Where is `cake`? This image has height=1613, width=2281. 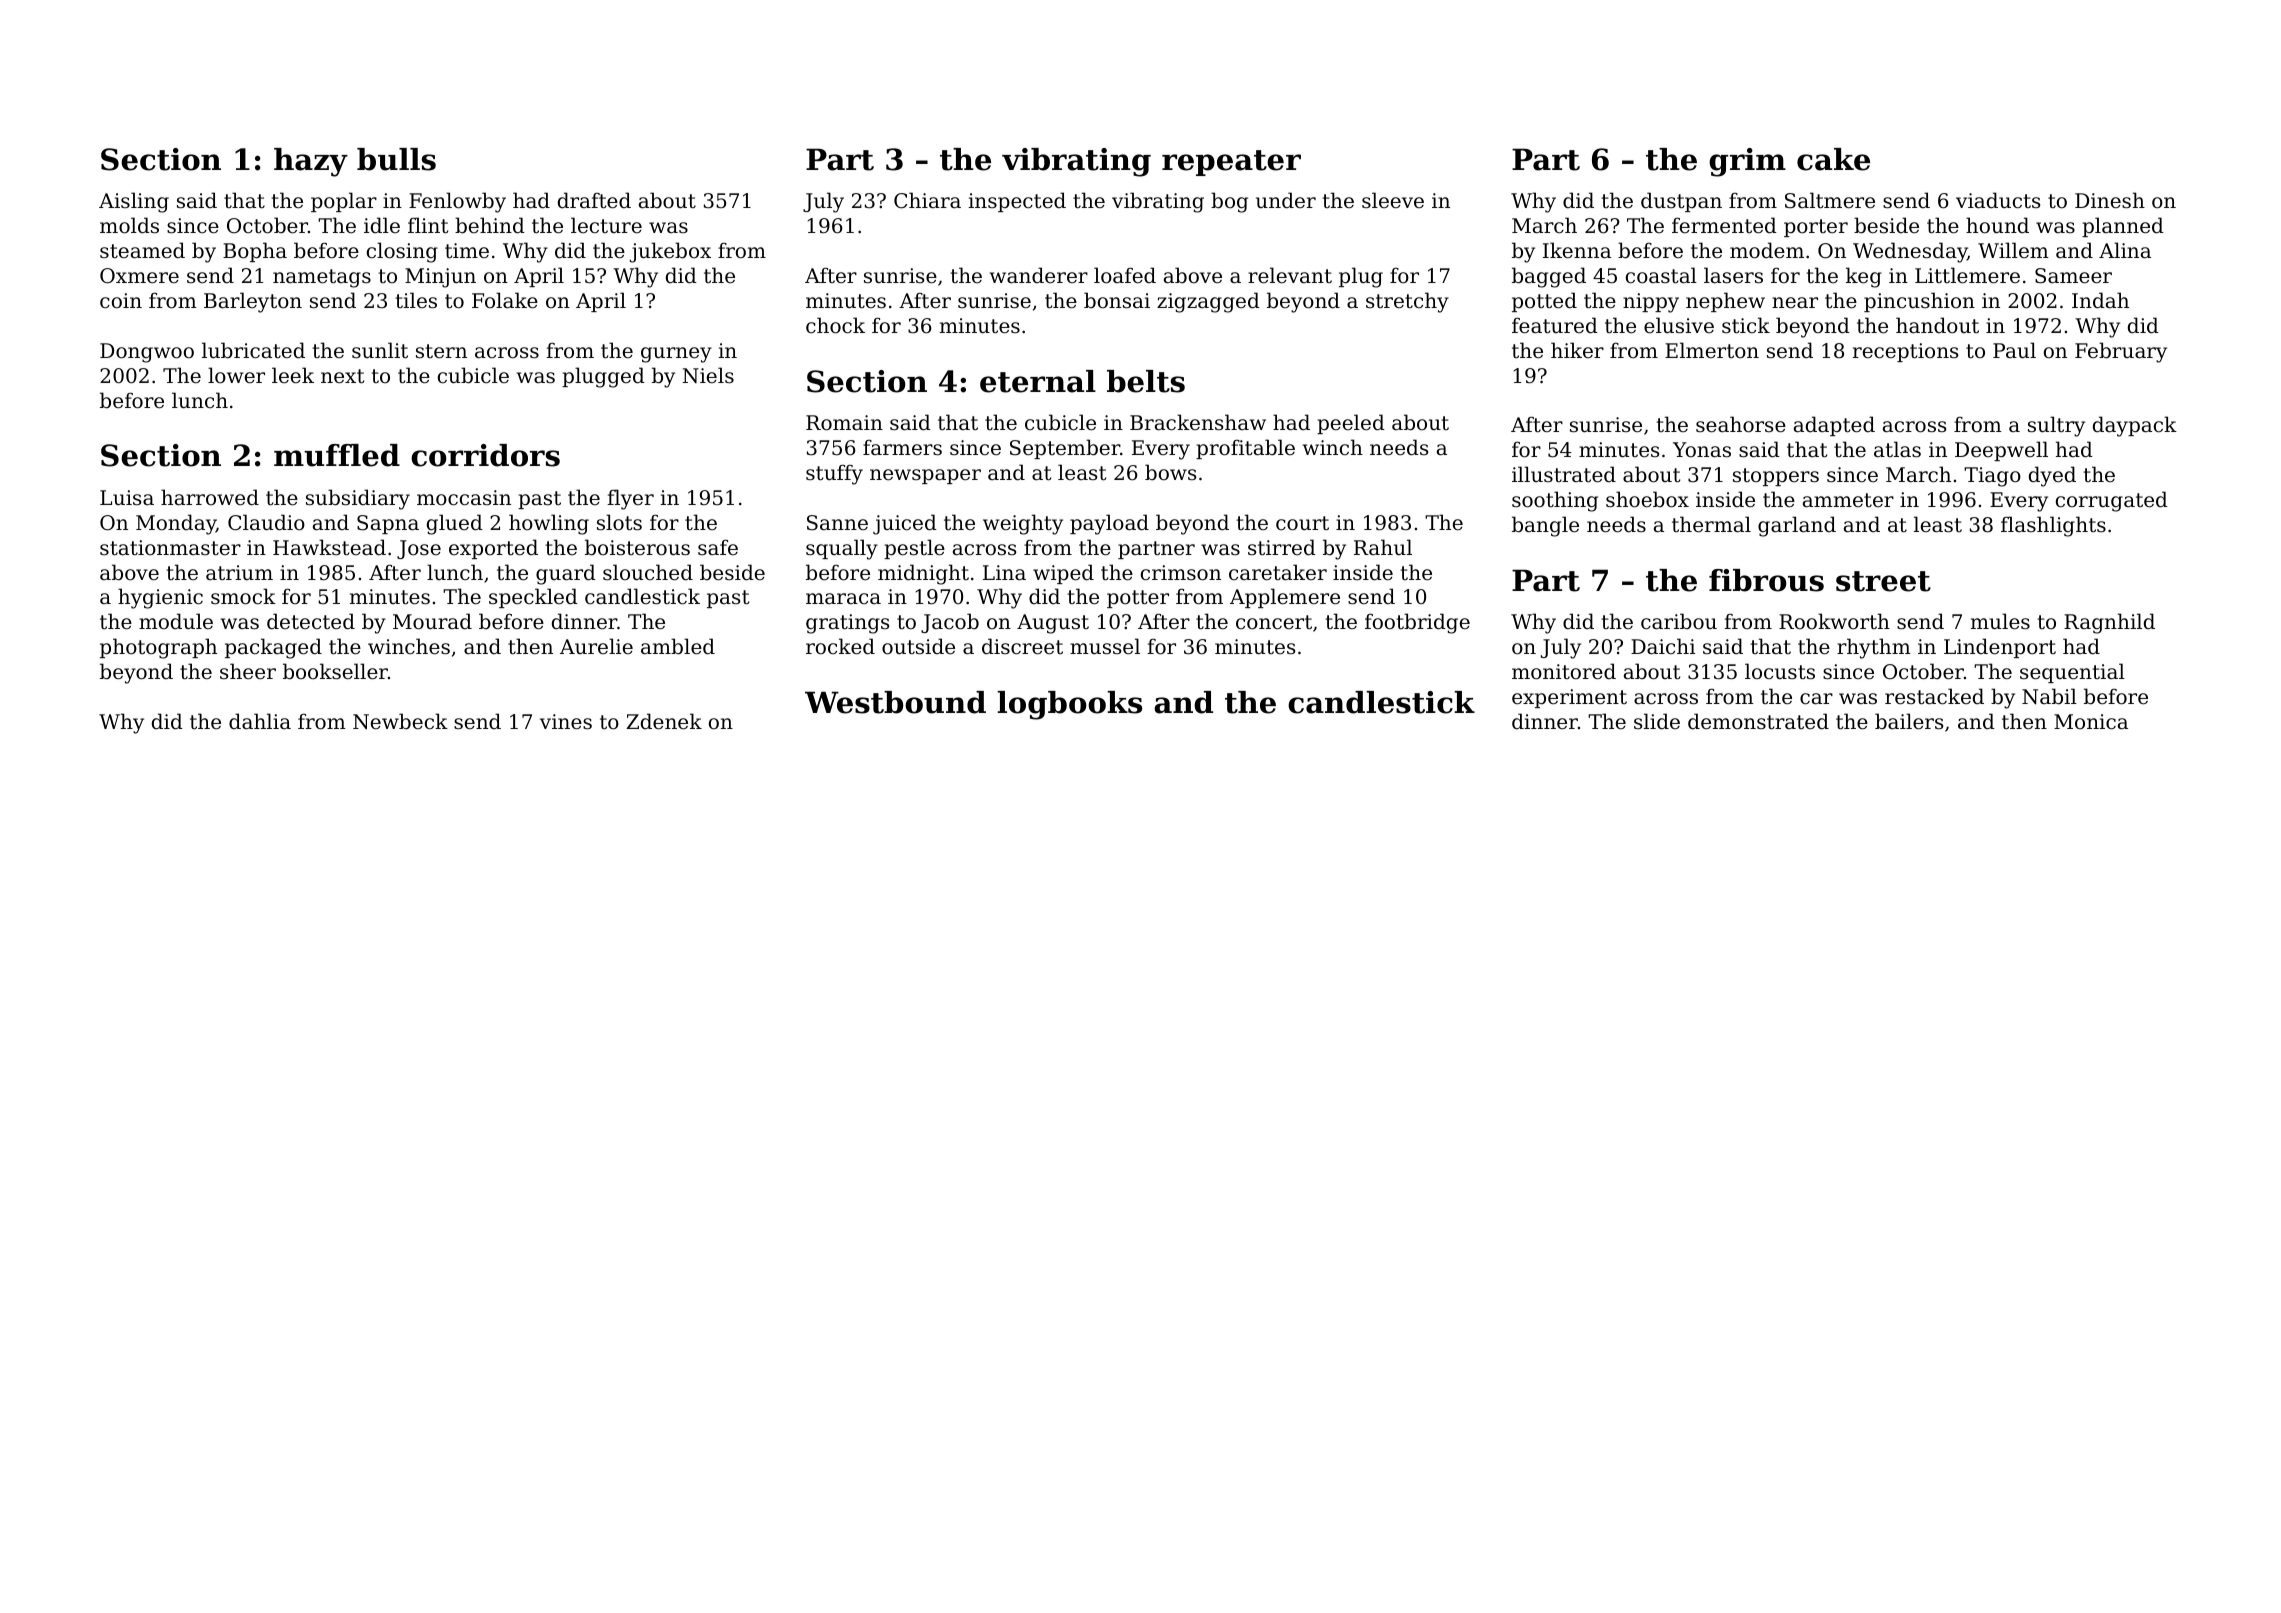 cake is located at coordinates (1833, 159).
